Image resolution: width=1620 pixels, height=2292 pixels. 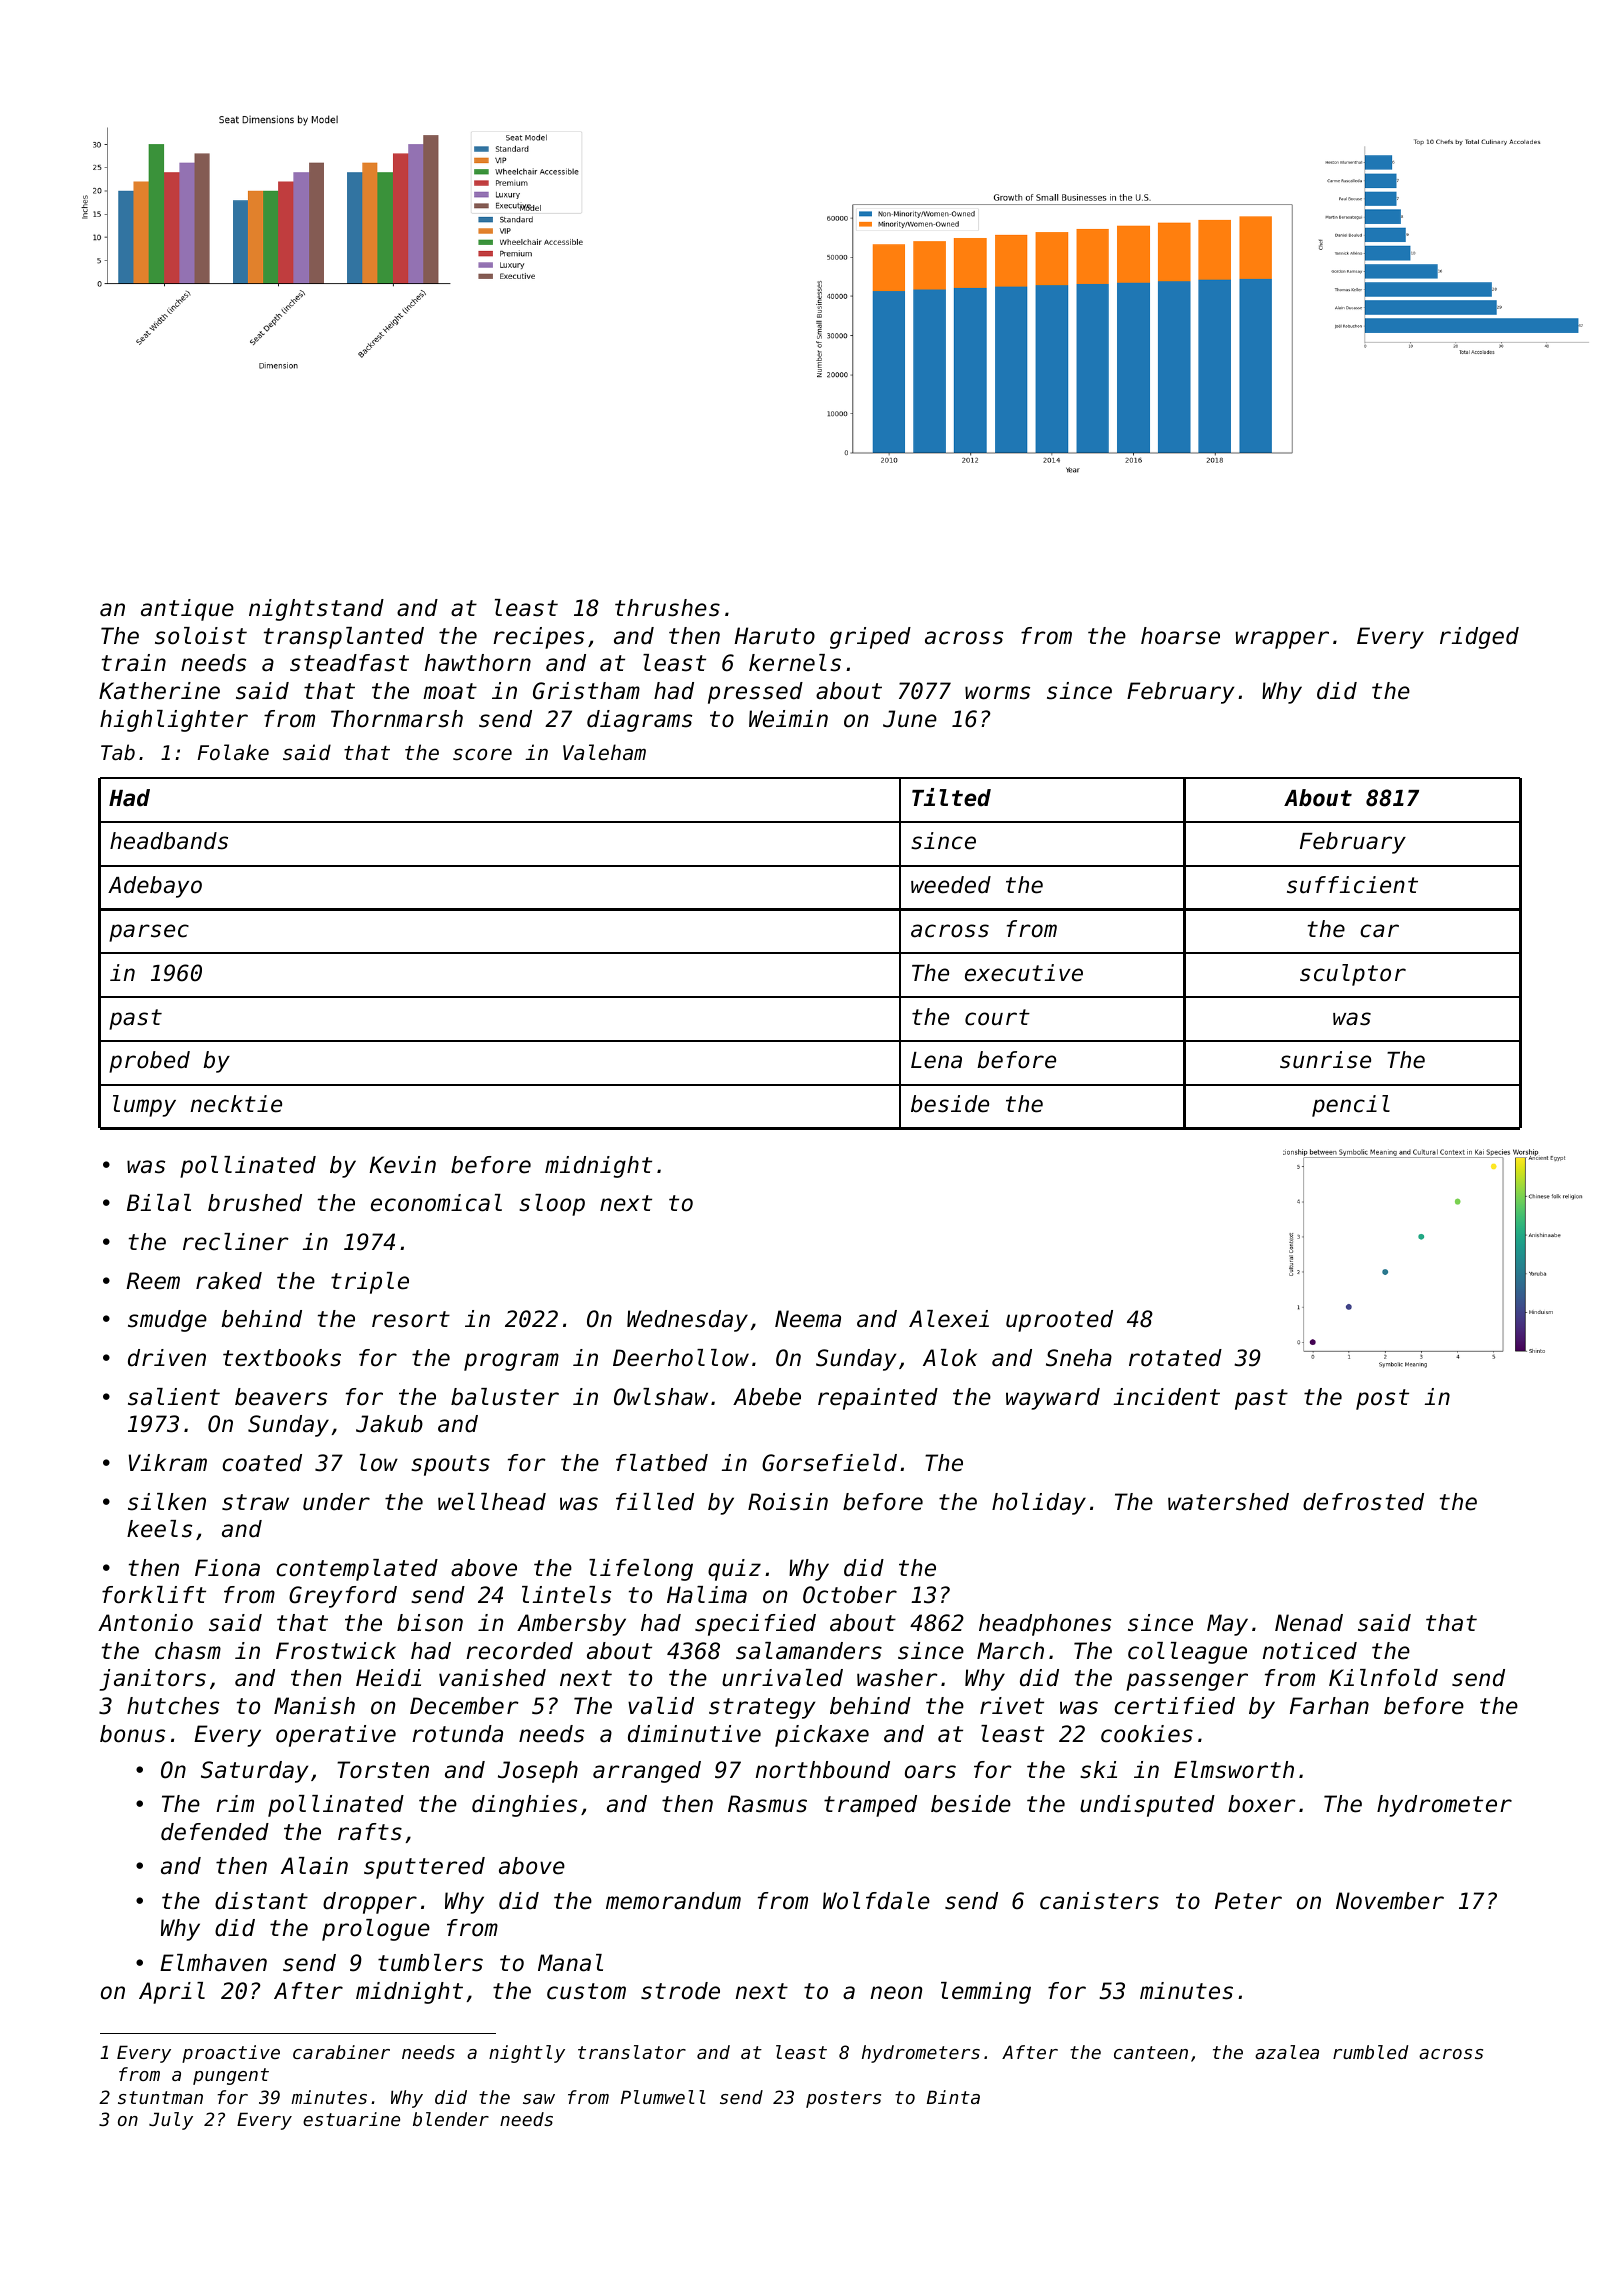 What do you see at coordinates (604, 752) in the image?
I see `Valeham` at bounding box center [604, 752].
